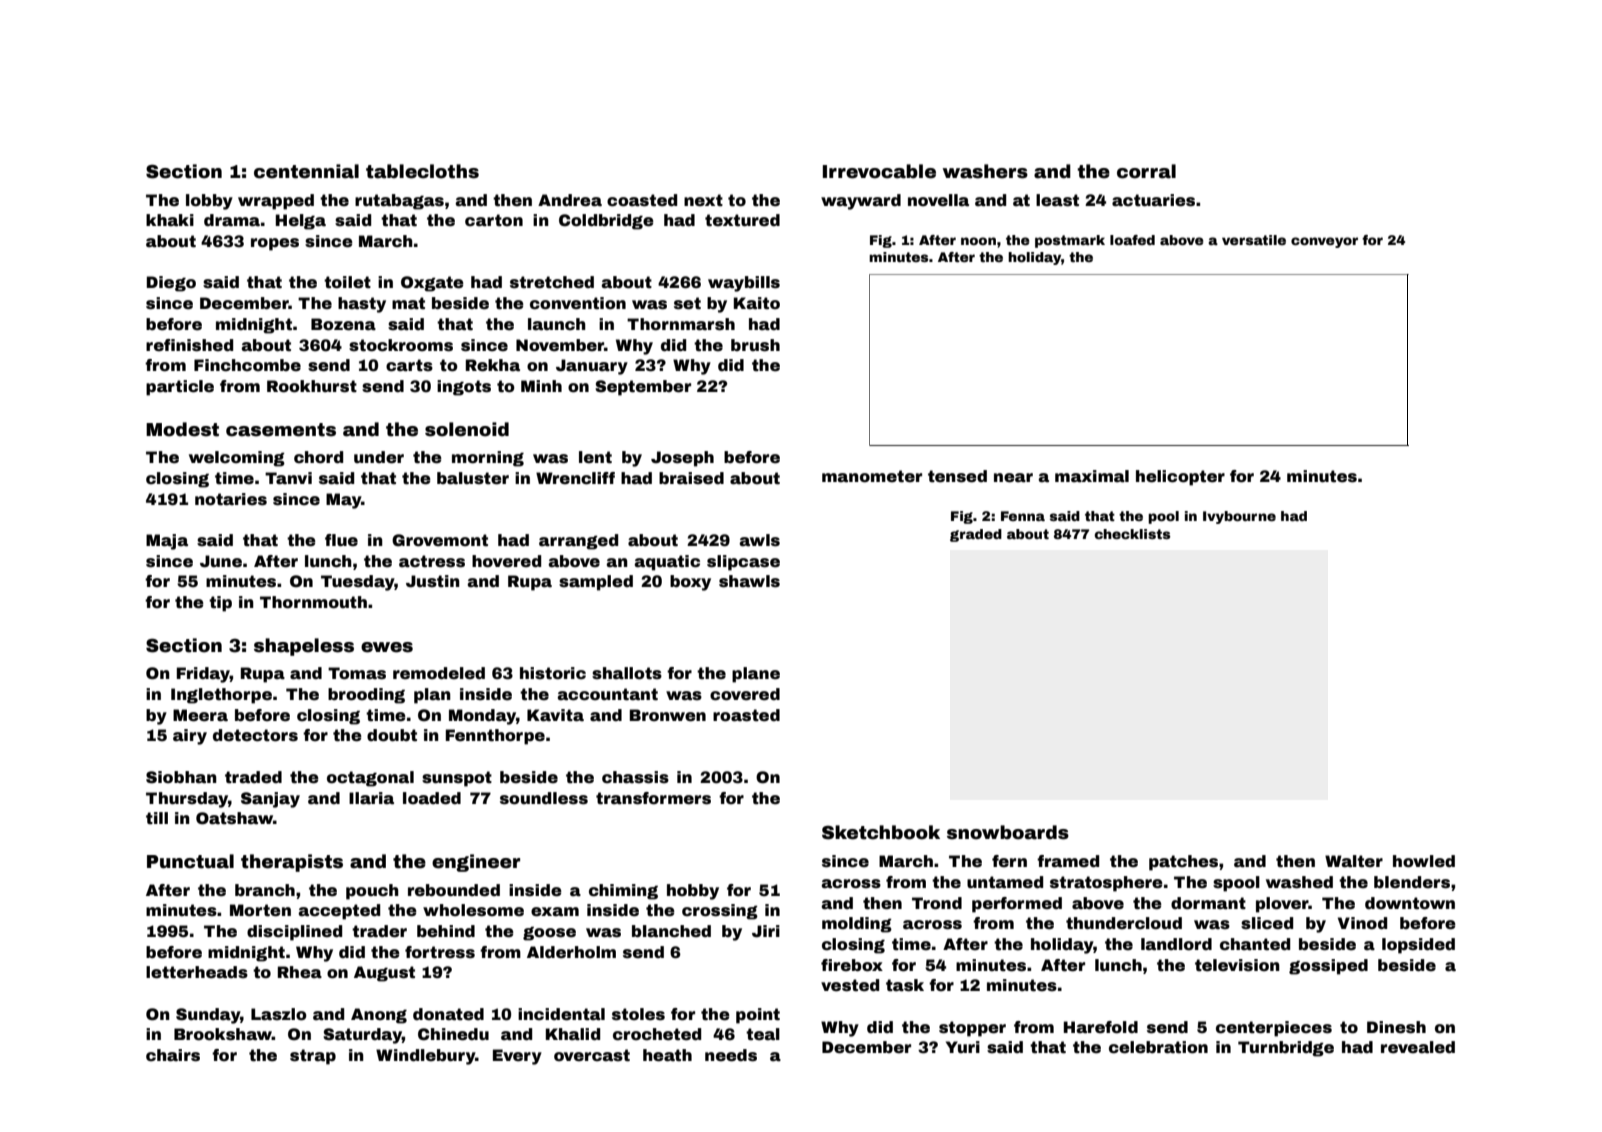  I want to click on chairs, so click(173, 1055).
